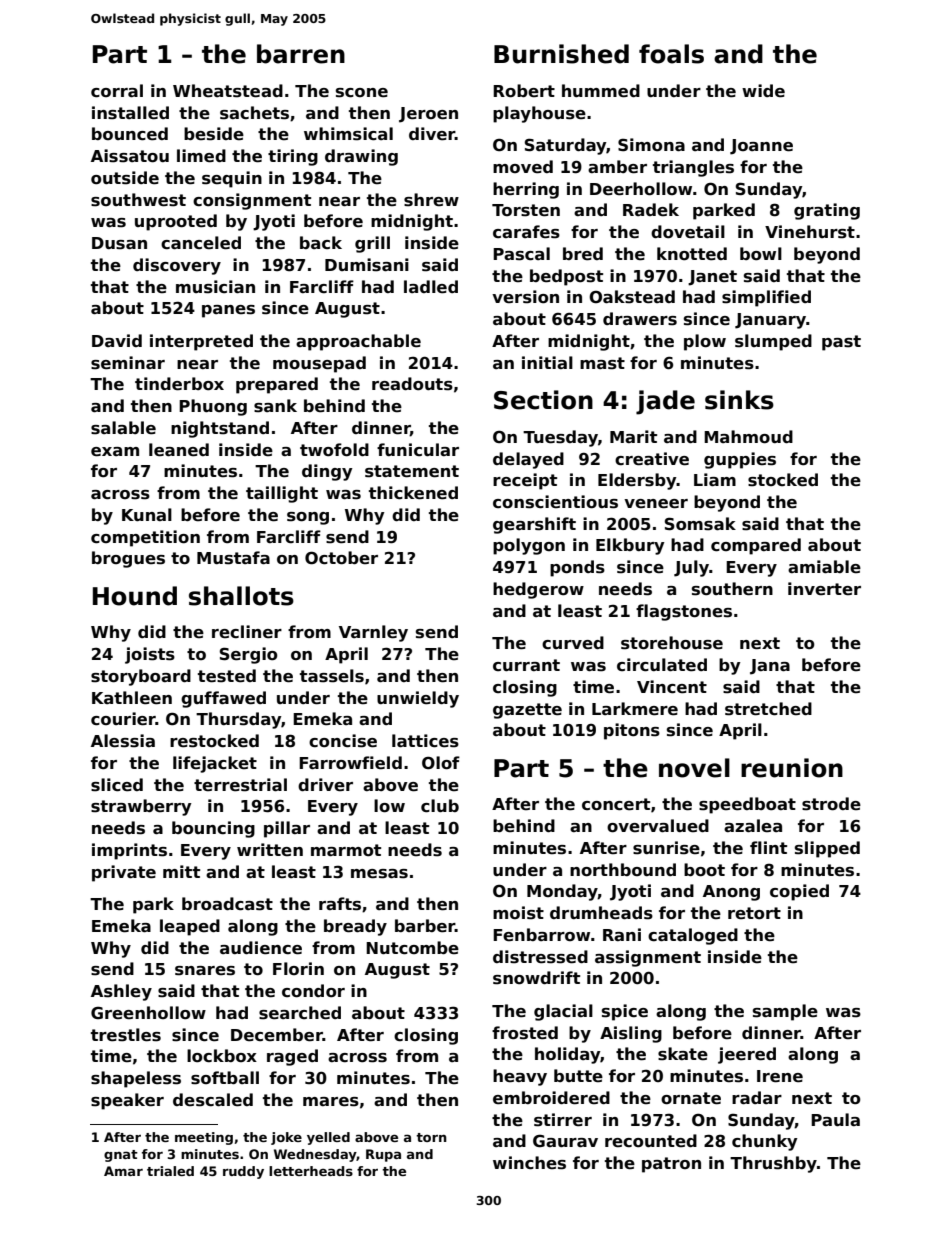 The height and width of the image is (1233, 952). I want to click on grating, so click(827, 211).
